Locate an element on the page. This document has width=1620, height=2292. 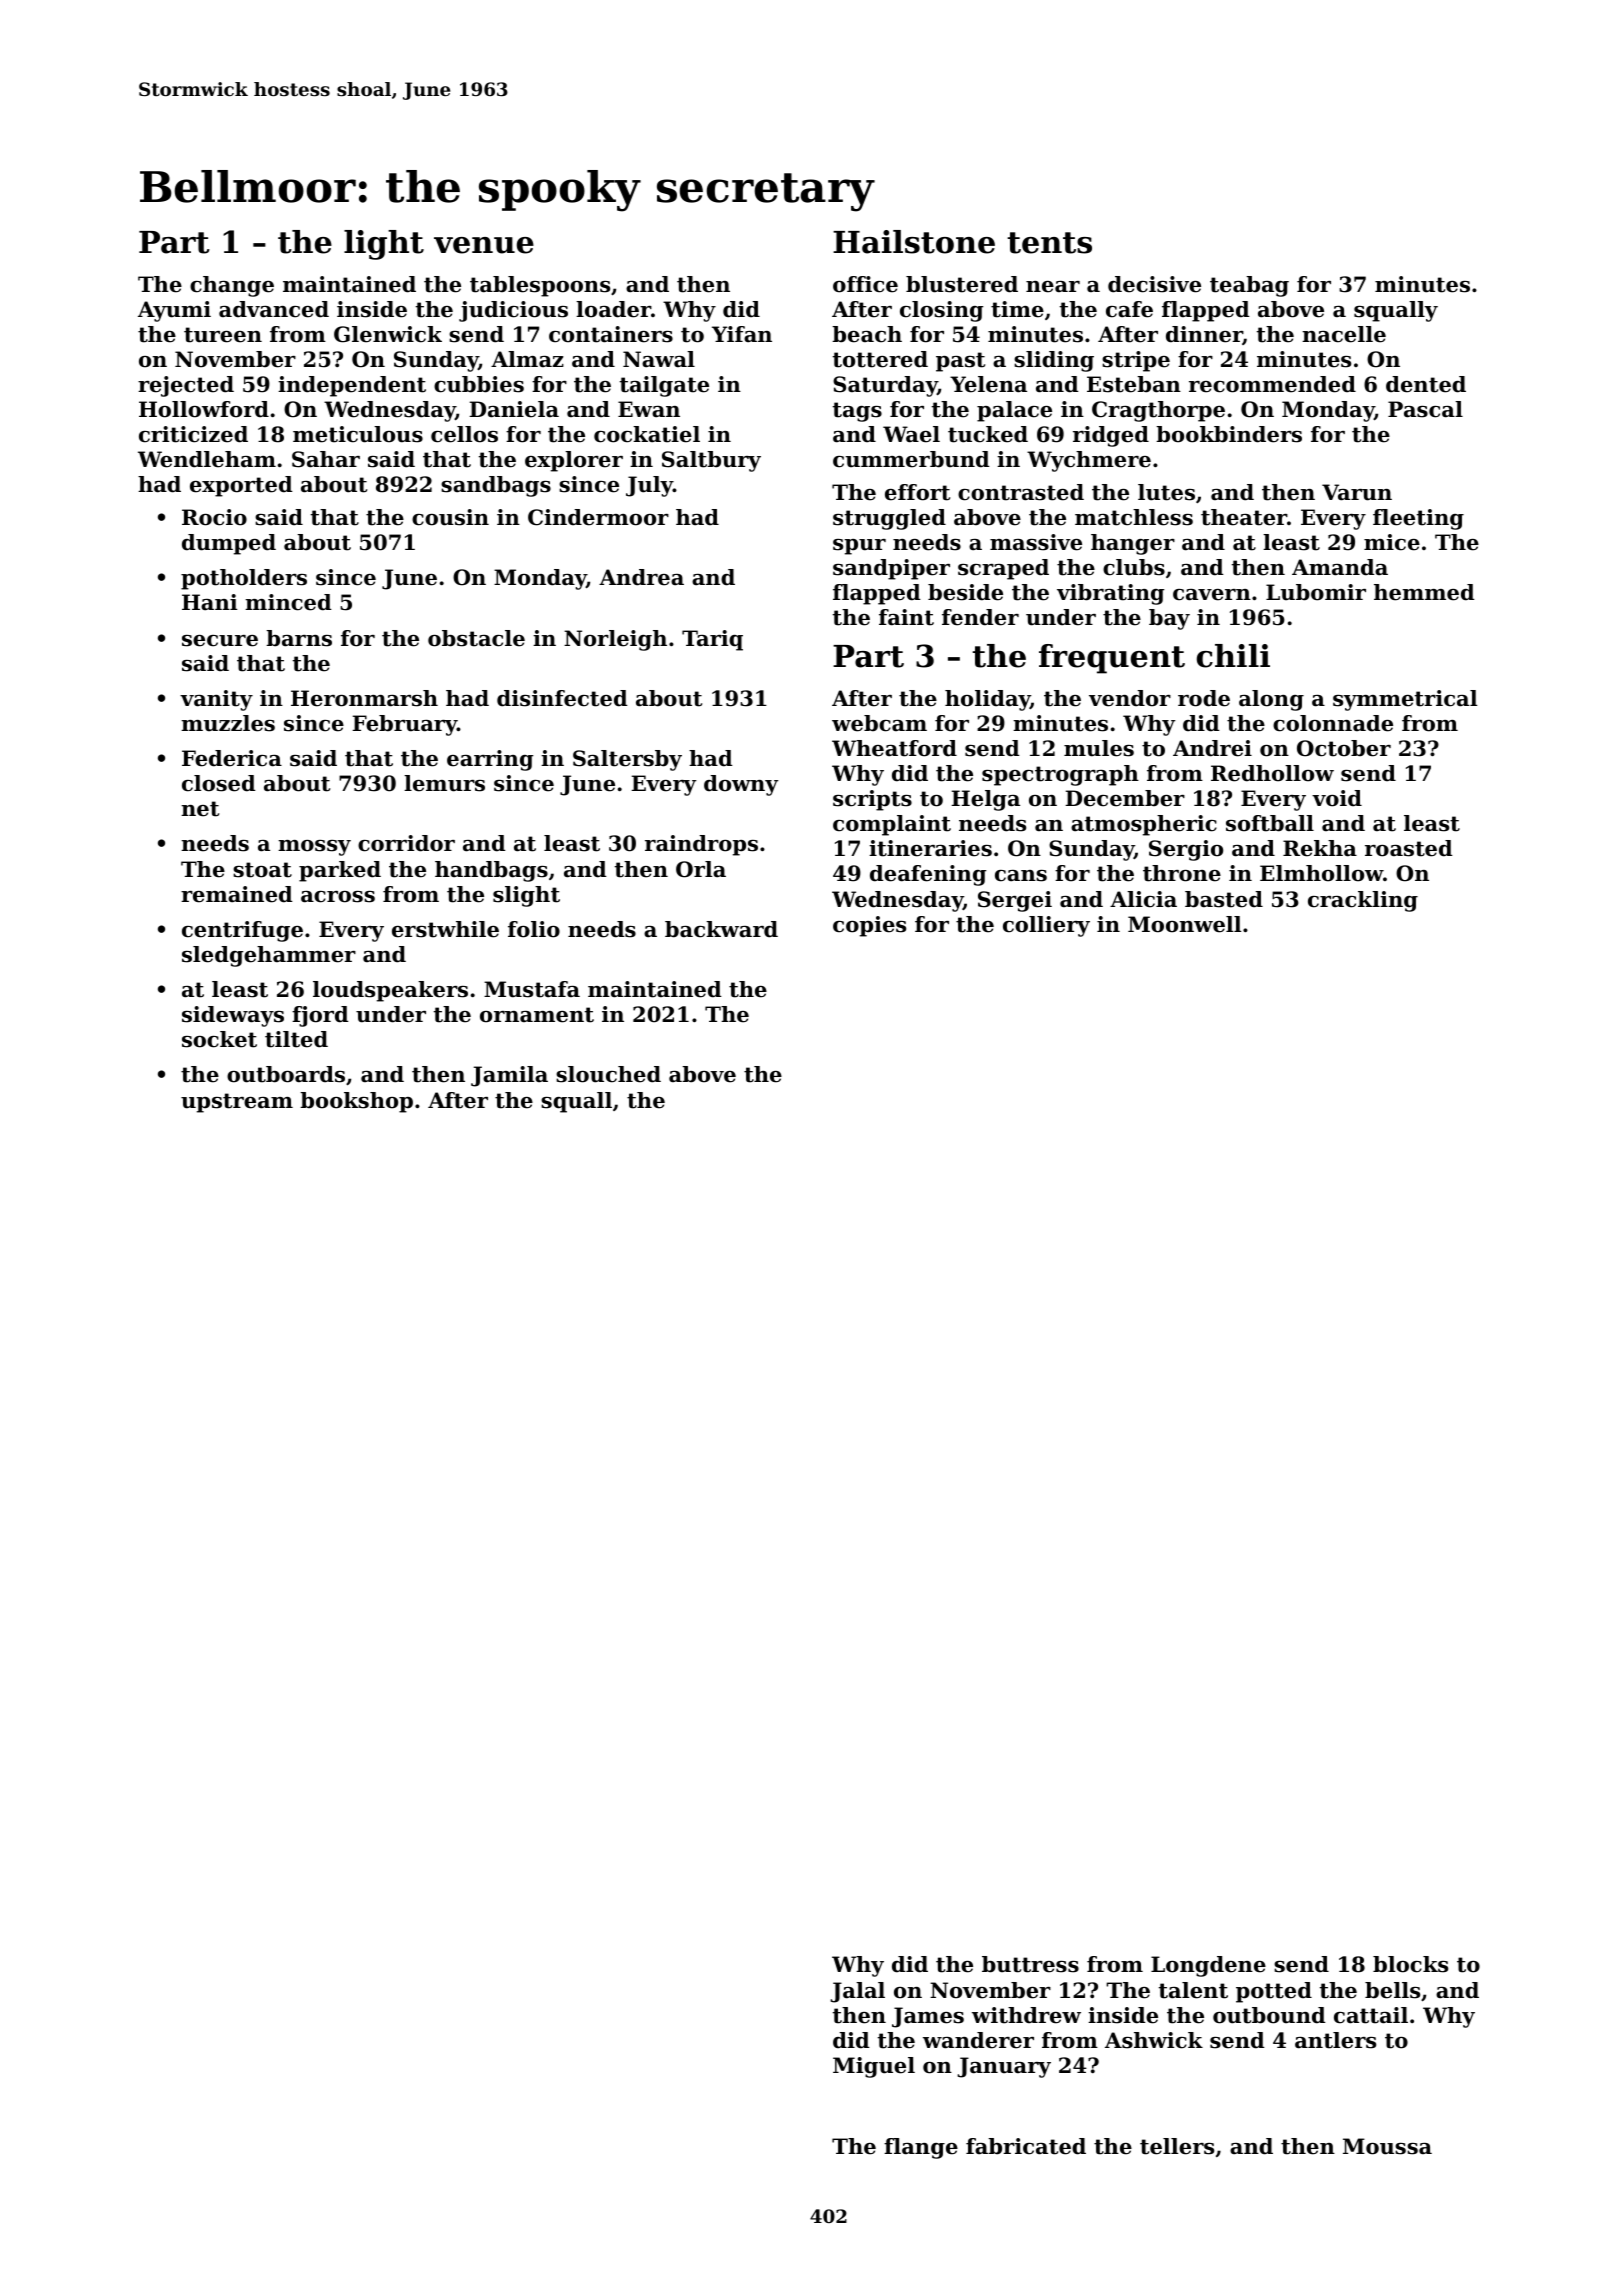
venue is located at coordinates (484, 245).
